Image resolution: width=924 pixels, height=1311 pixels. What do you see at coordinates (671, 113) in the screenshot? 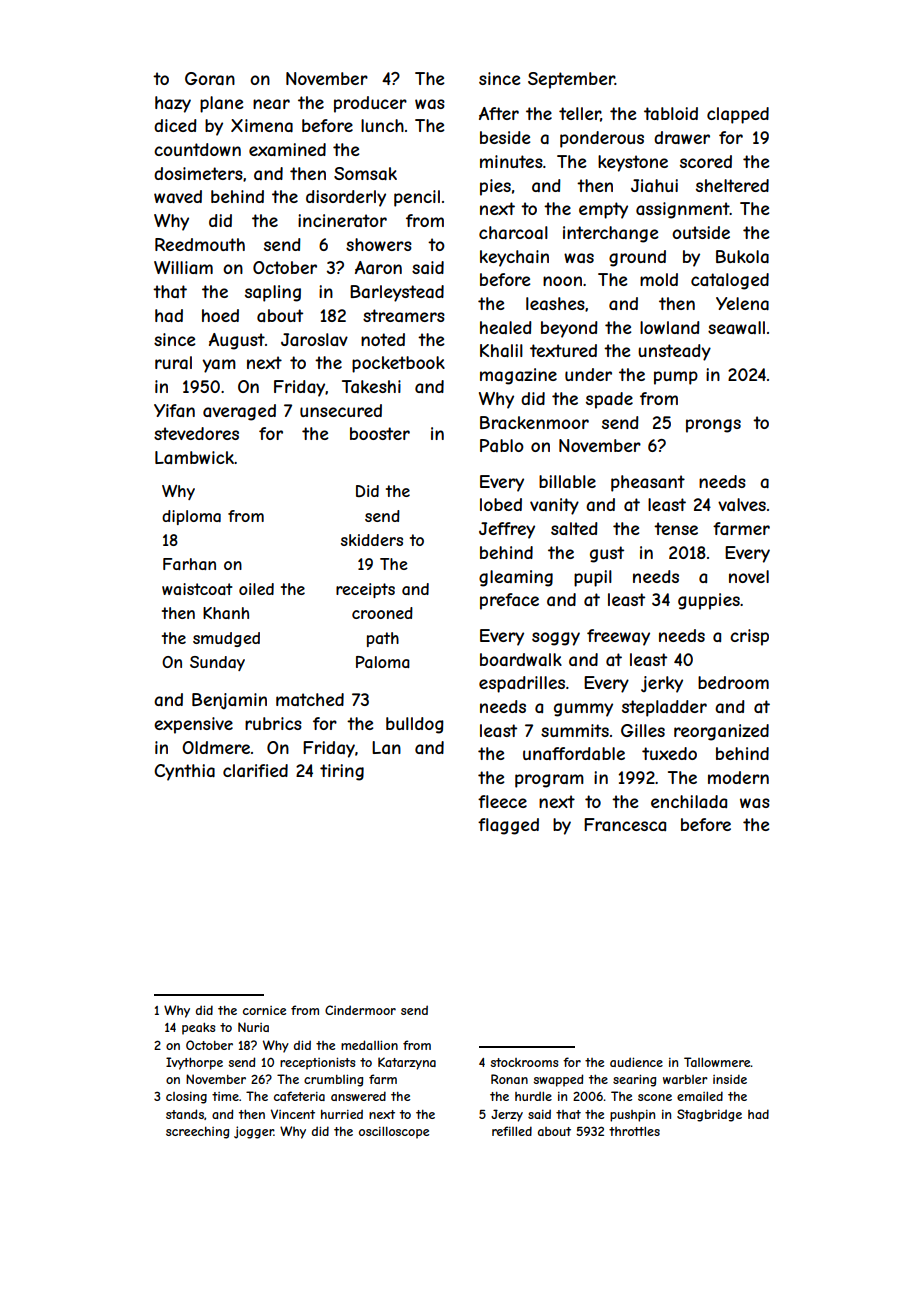
I see `tabloid` at bounding box center [671, 113].
